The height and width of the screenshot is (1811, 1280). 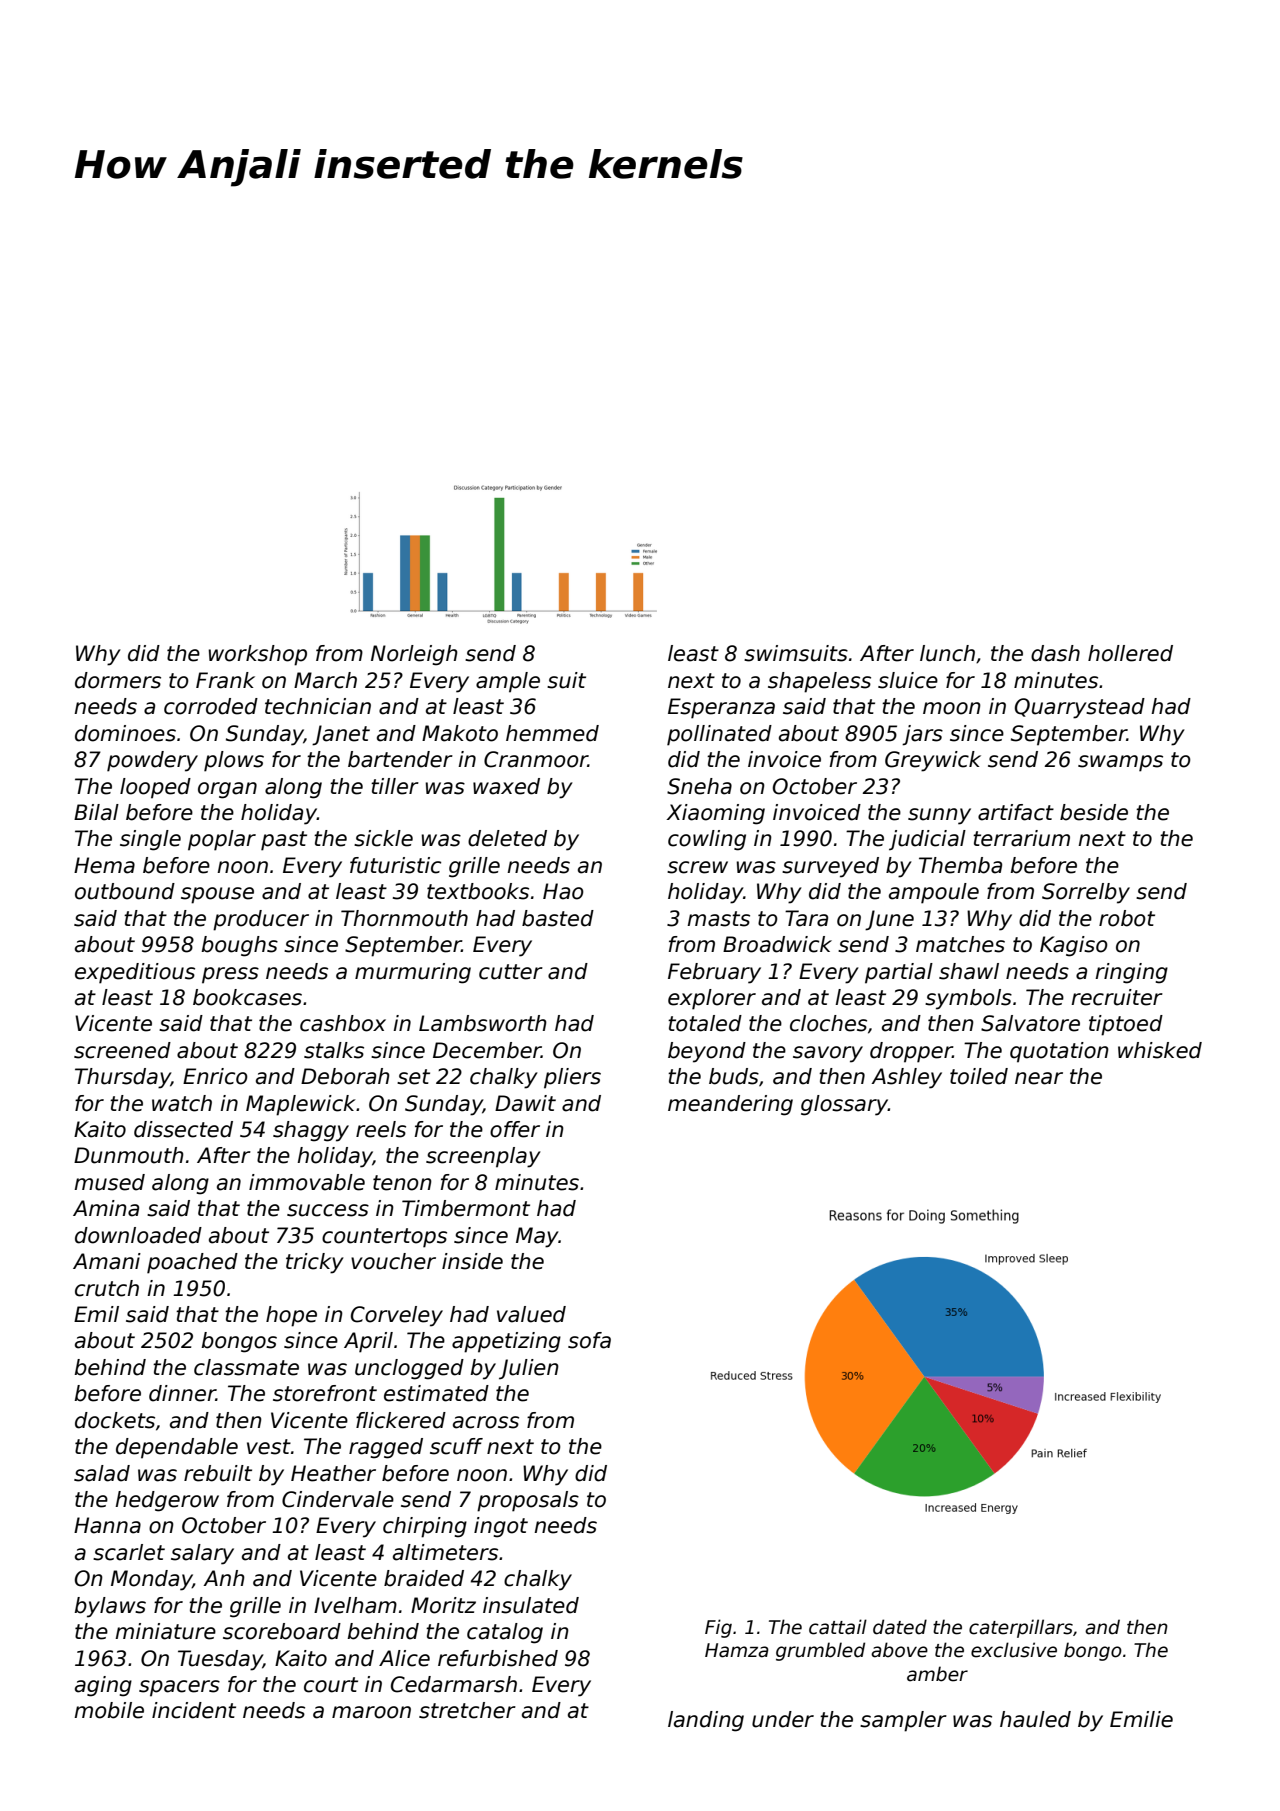 I want to click on dormers, so click(x=118, y=680).
